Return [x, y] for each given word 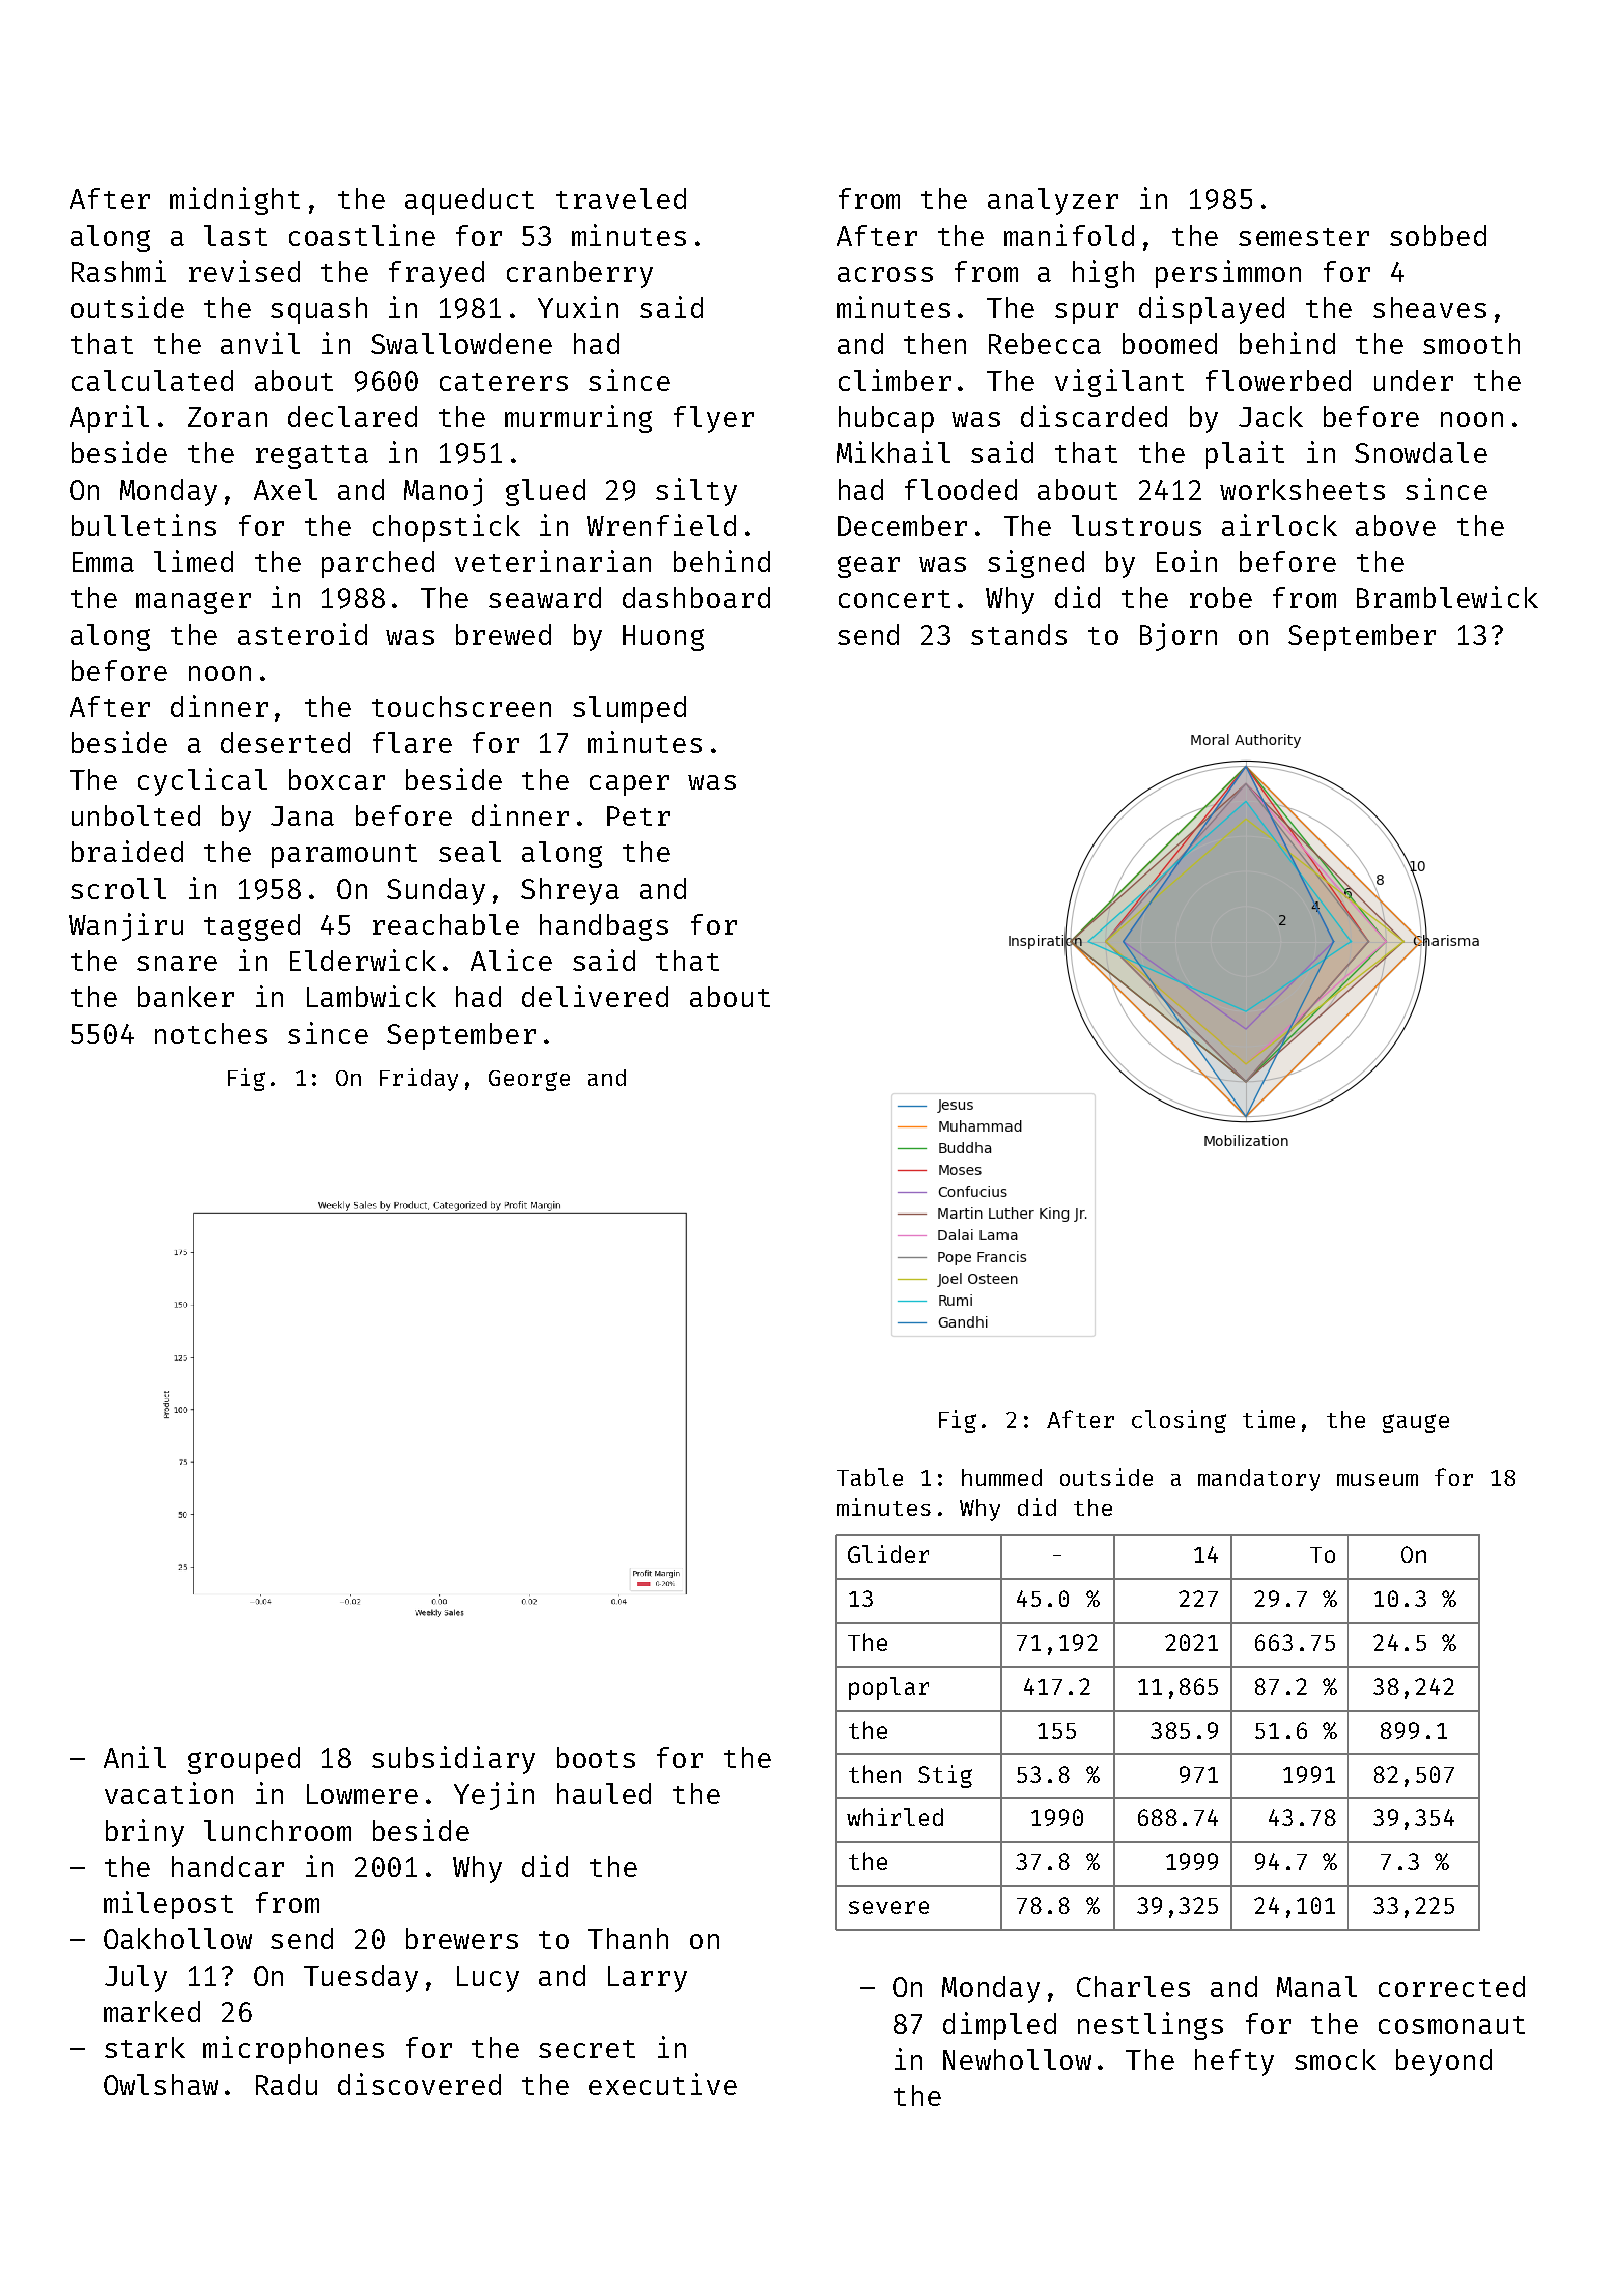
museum [1377, 1480]
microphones [293, 2050]
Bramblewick [1447, 597]
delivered [595, 996]
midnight [235, 201]
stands [1019, 634]
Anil [135, 1757]
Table [870, 1477]
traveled [621, 198]
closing [1179, 1421]
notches [211, 1033]
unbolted [136, 815]
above [1396, 525]
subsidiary [453, 1760]
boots [596, 1757]
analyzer [1053, 201]
